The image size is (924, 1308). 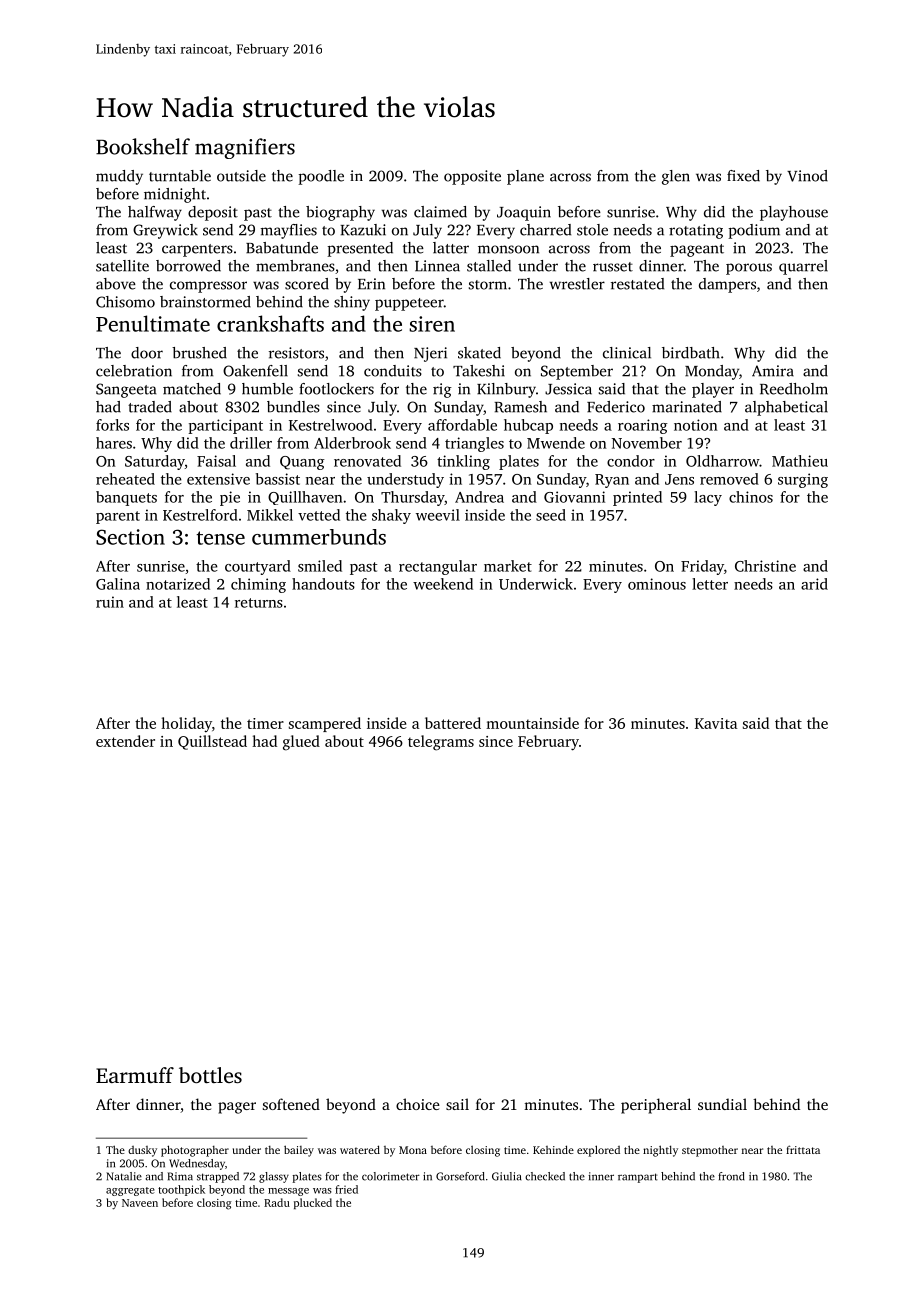 What do you see at coordinates (118, 517) in the screenshot?
I see `parent` at bounding box center [118, 517].
